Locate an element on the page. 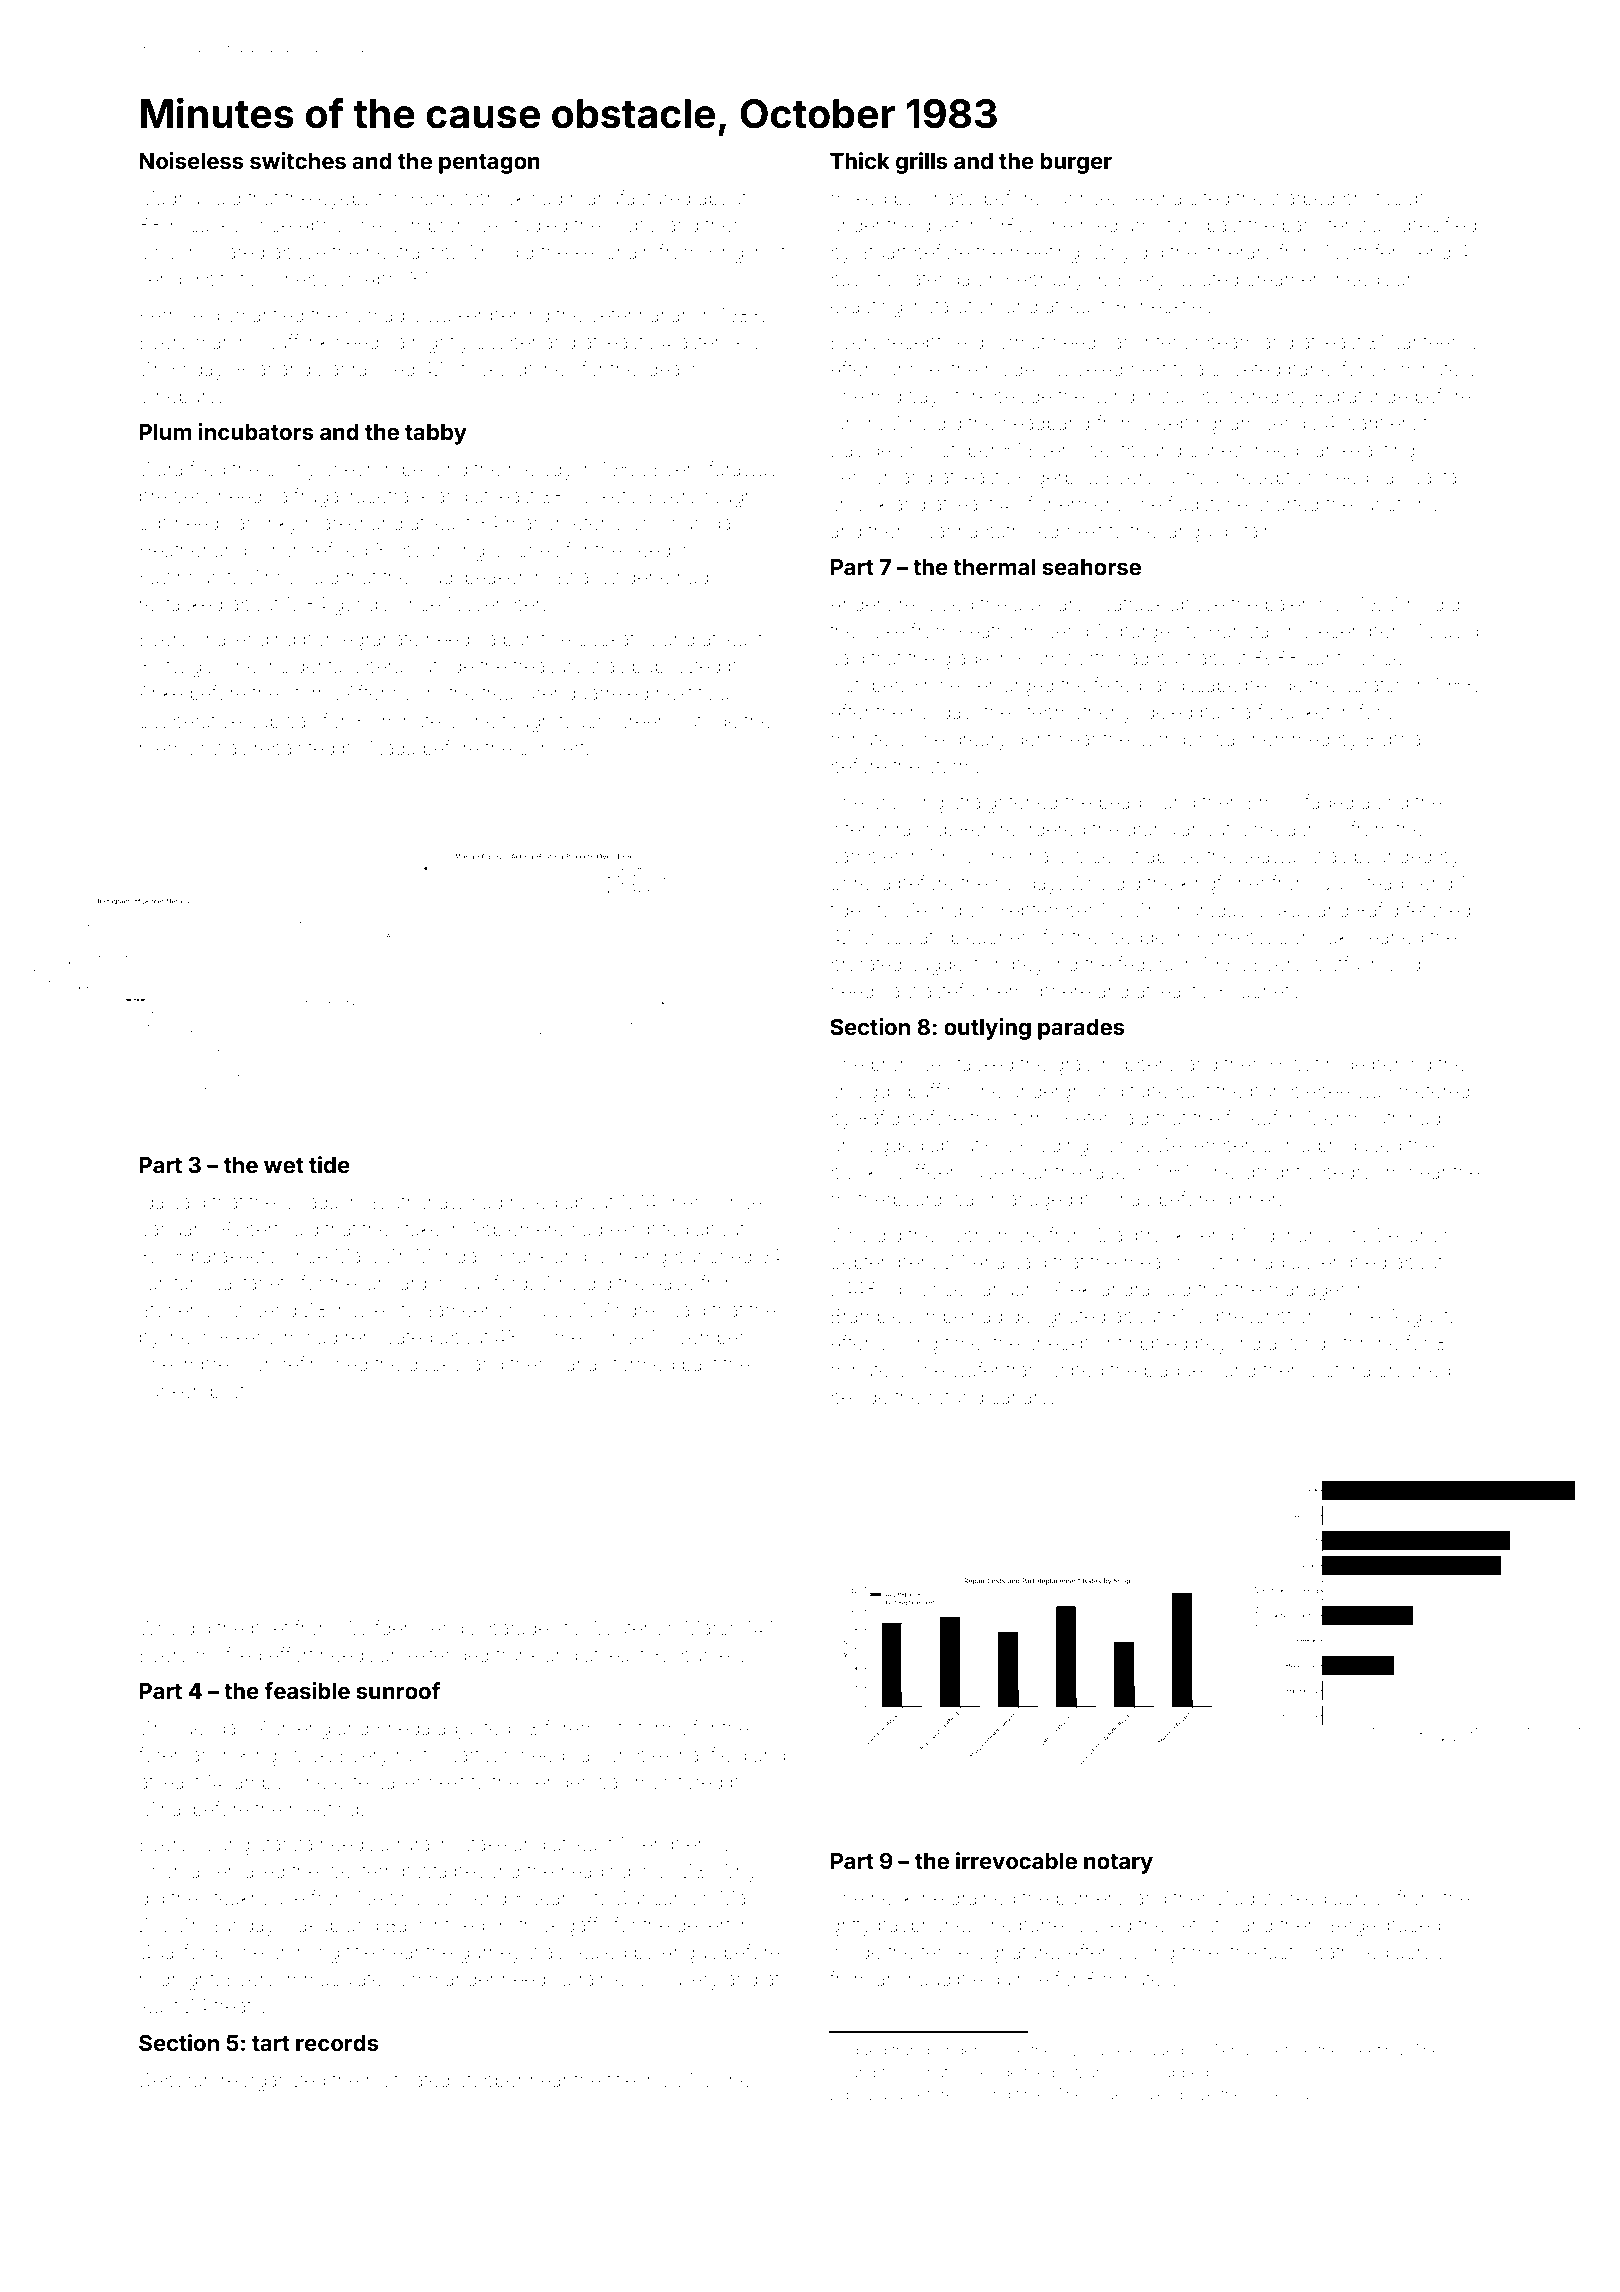 Image resolution: width=1620 pixels, height=2292 pixels. Dalia is located at coordinates (886, 2094).
